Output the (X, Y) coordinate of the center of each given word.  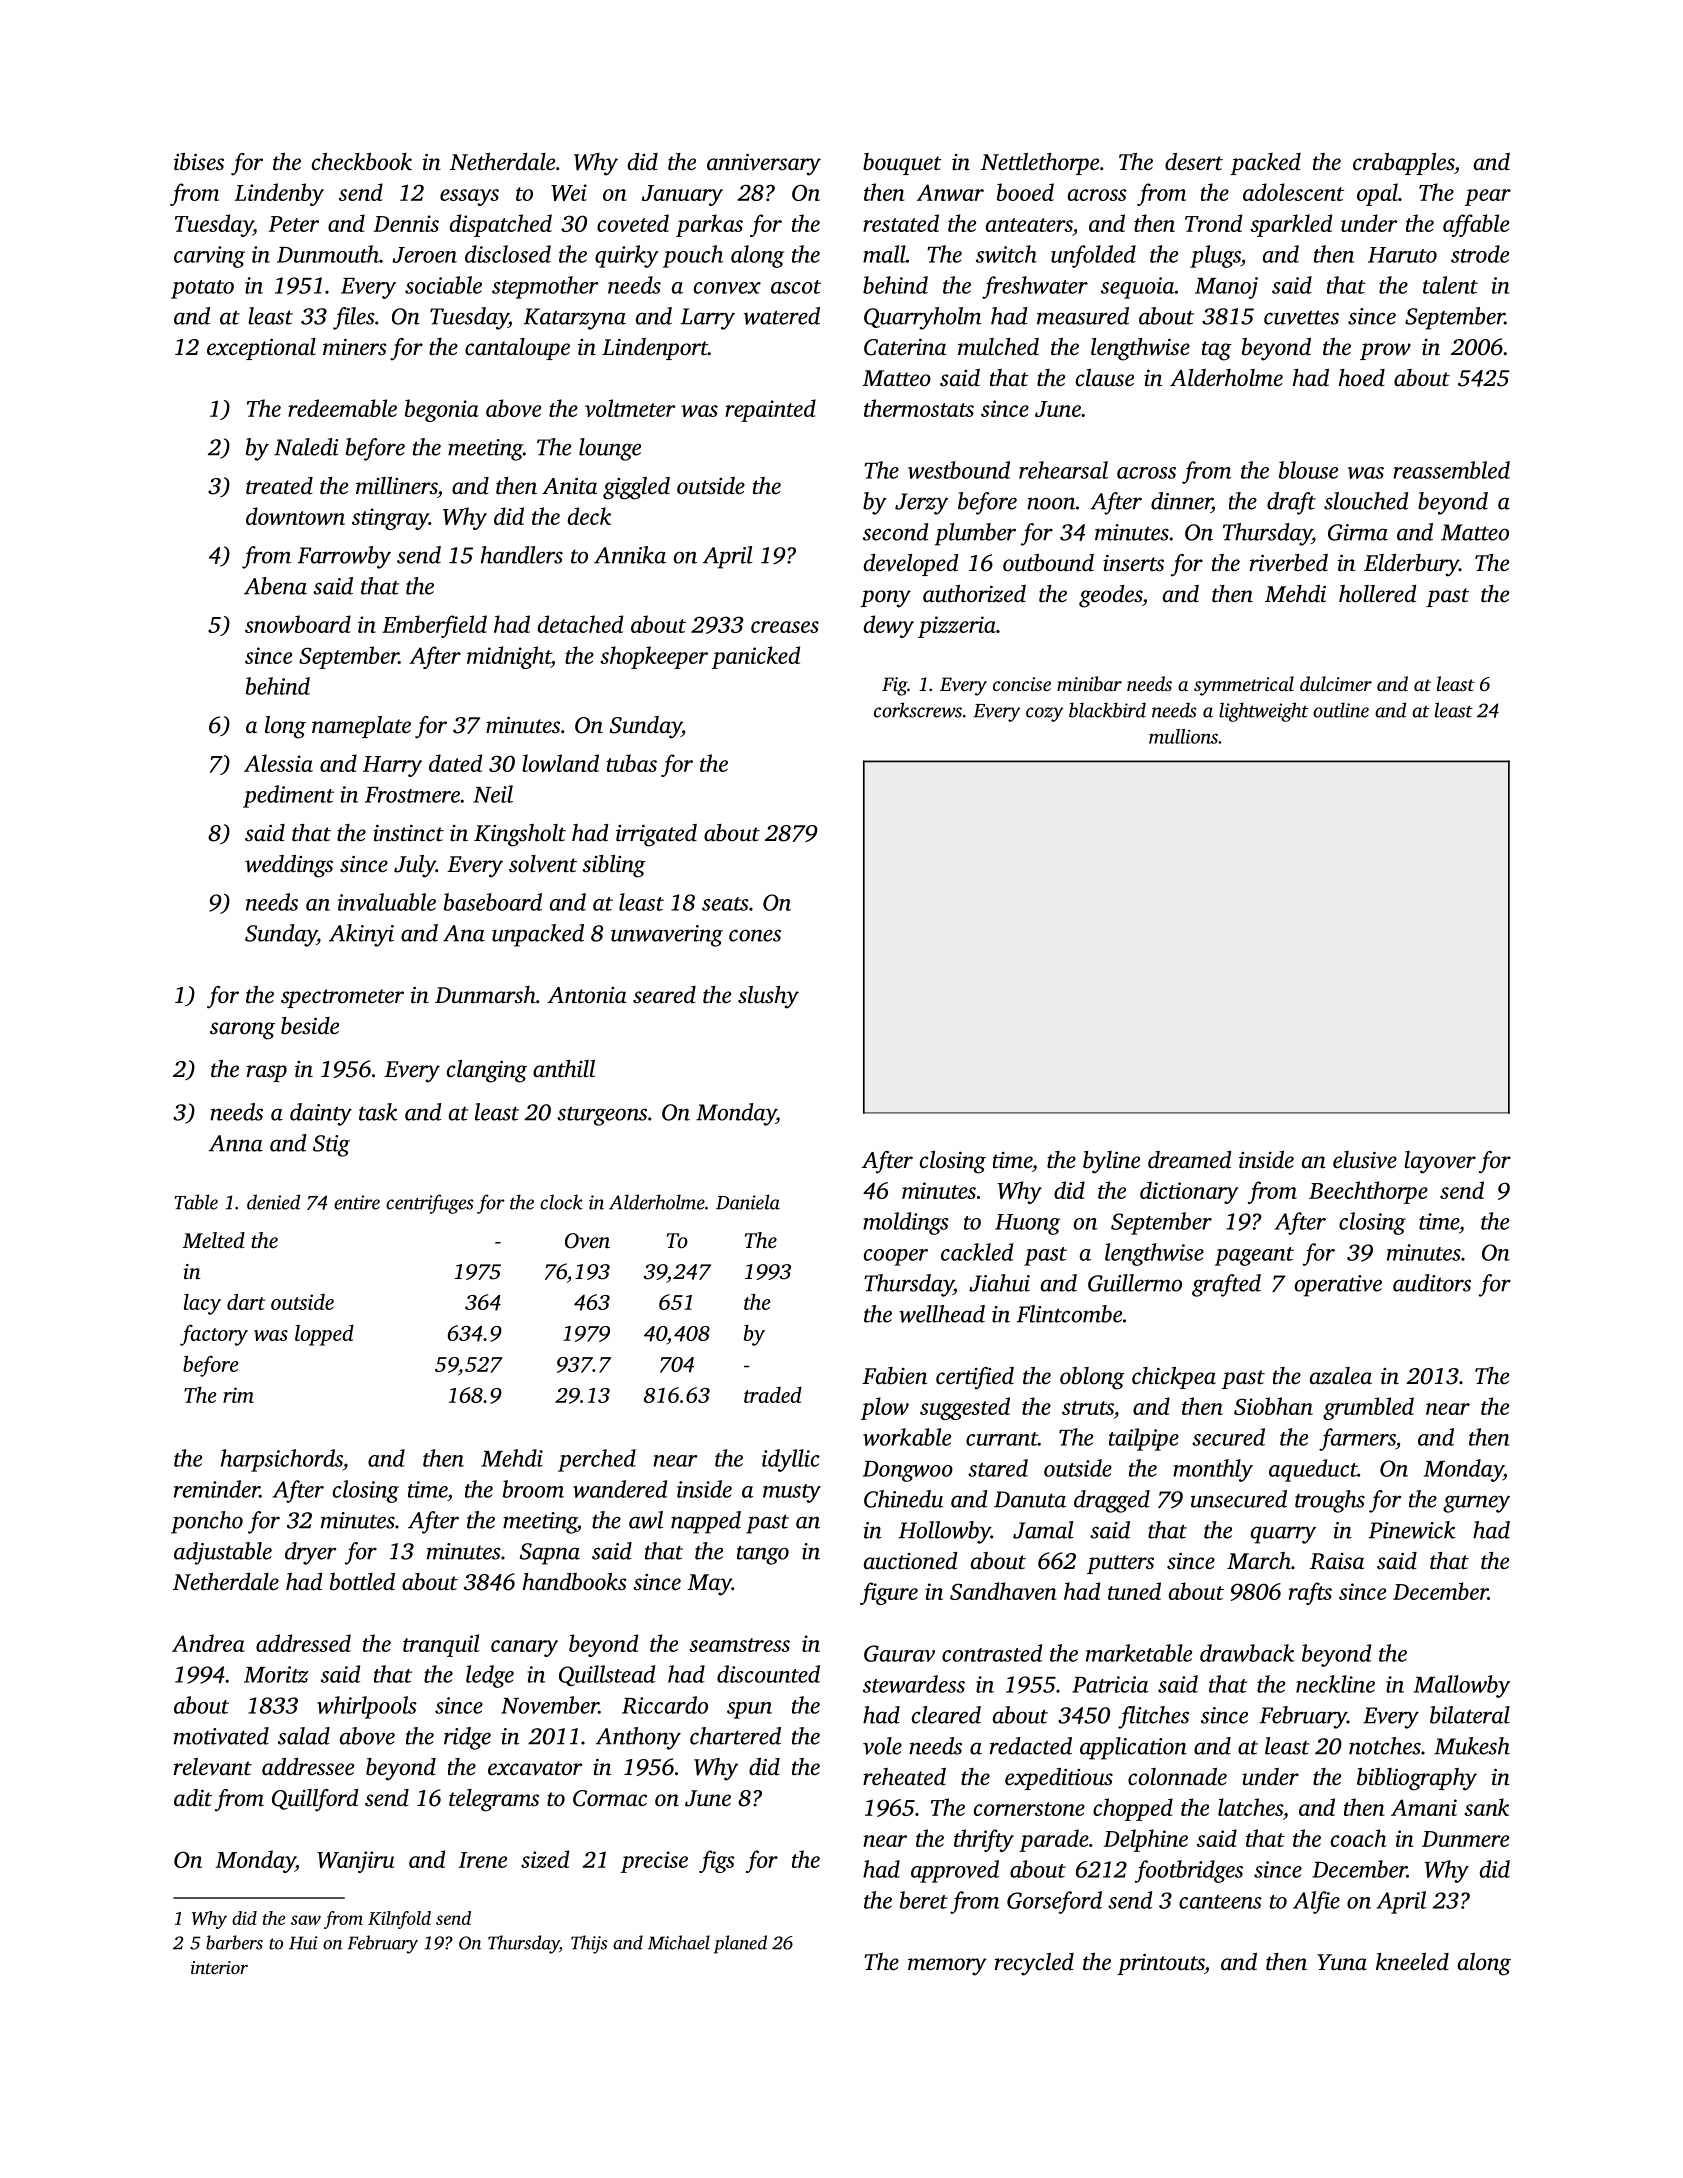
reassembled (1451, 470)
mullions (1183, 736)
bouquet (902, 164)
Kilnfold (399, 1920)
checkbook (362, 162)
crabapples (1403, 164)
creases (785, 627)
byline (1111, 1162)
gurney (1476, 1504)
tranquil (441, 1645)
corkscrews (918, 710)
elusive (1365, 1160)
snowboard (298, 624)
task (378, 1112)
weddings (289, 866)
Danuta (1030, 1499)
